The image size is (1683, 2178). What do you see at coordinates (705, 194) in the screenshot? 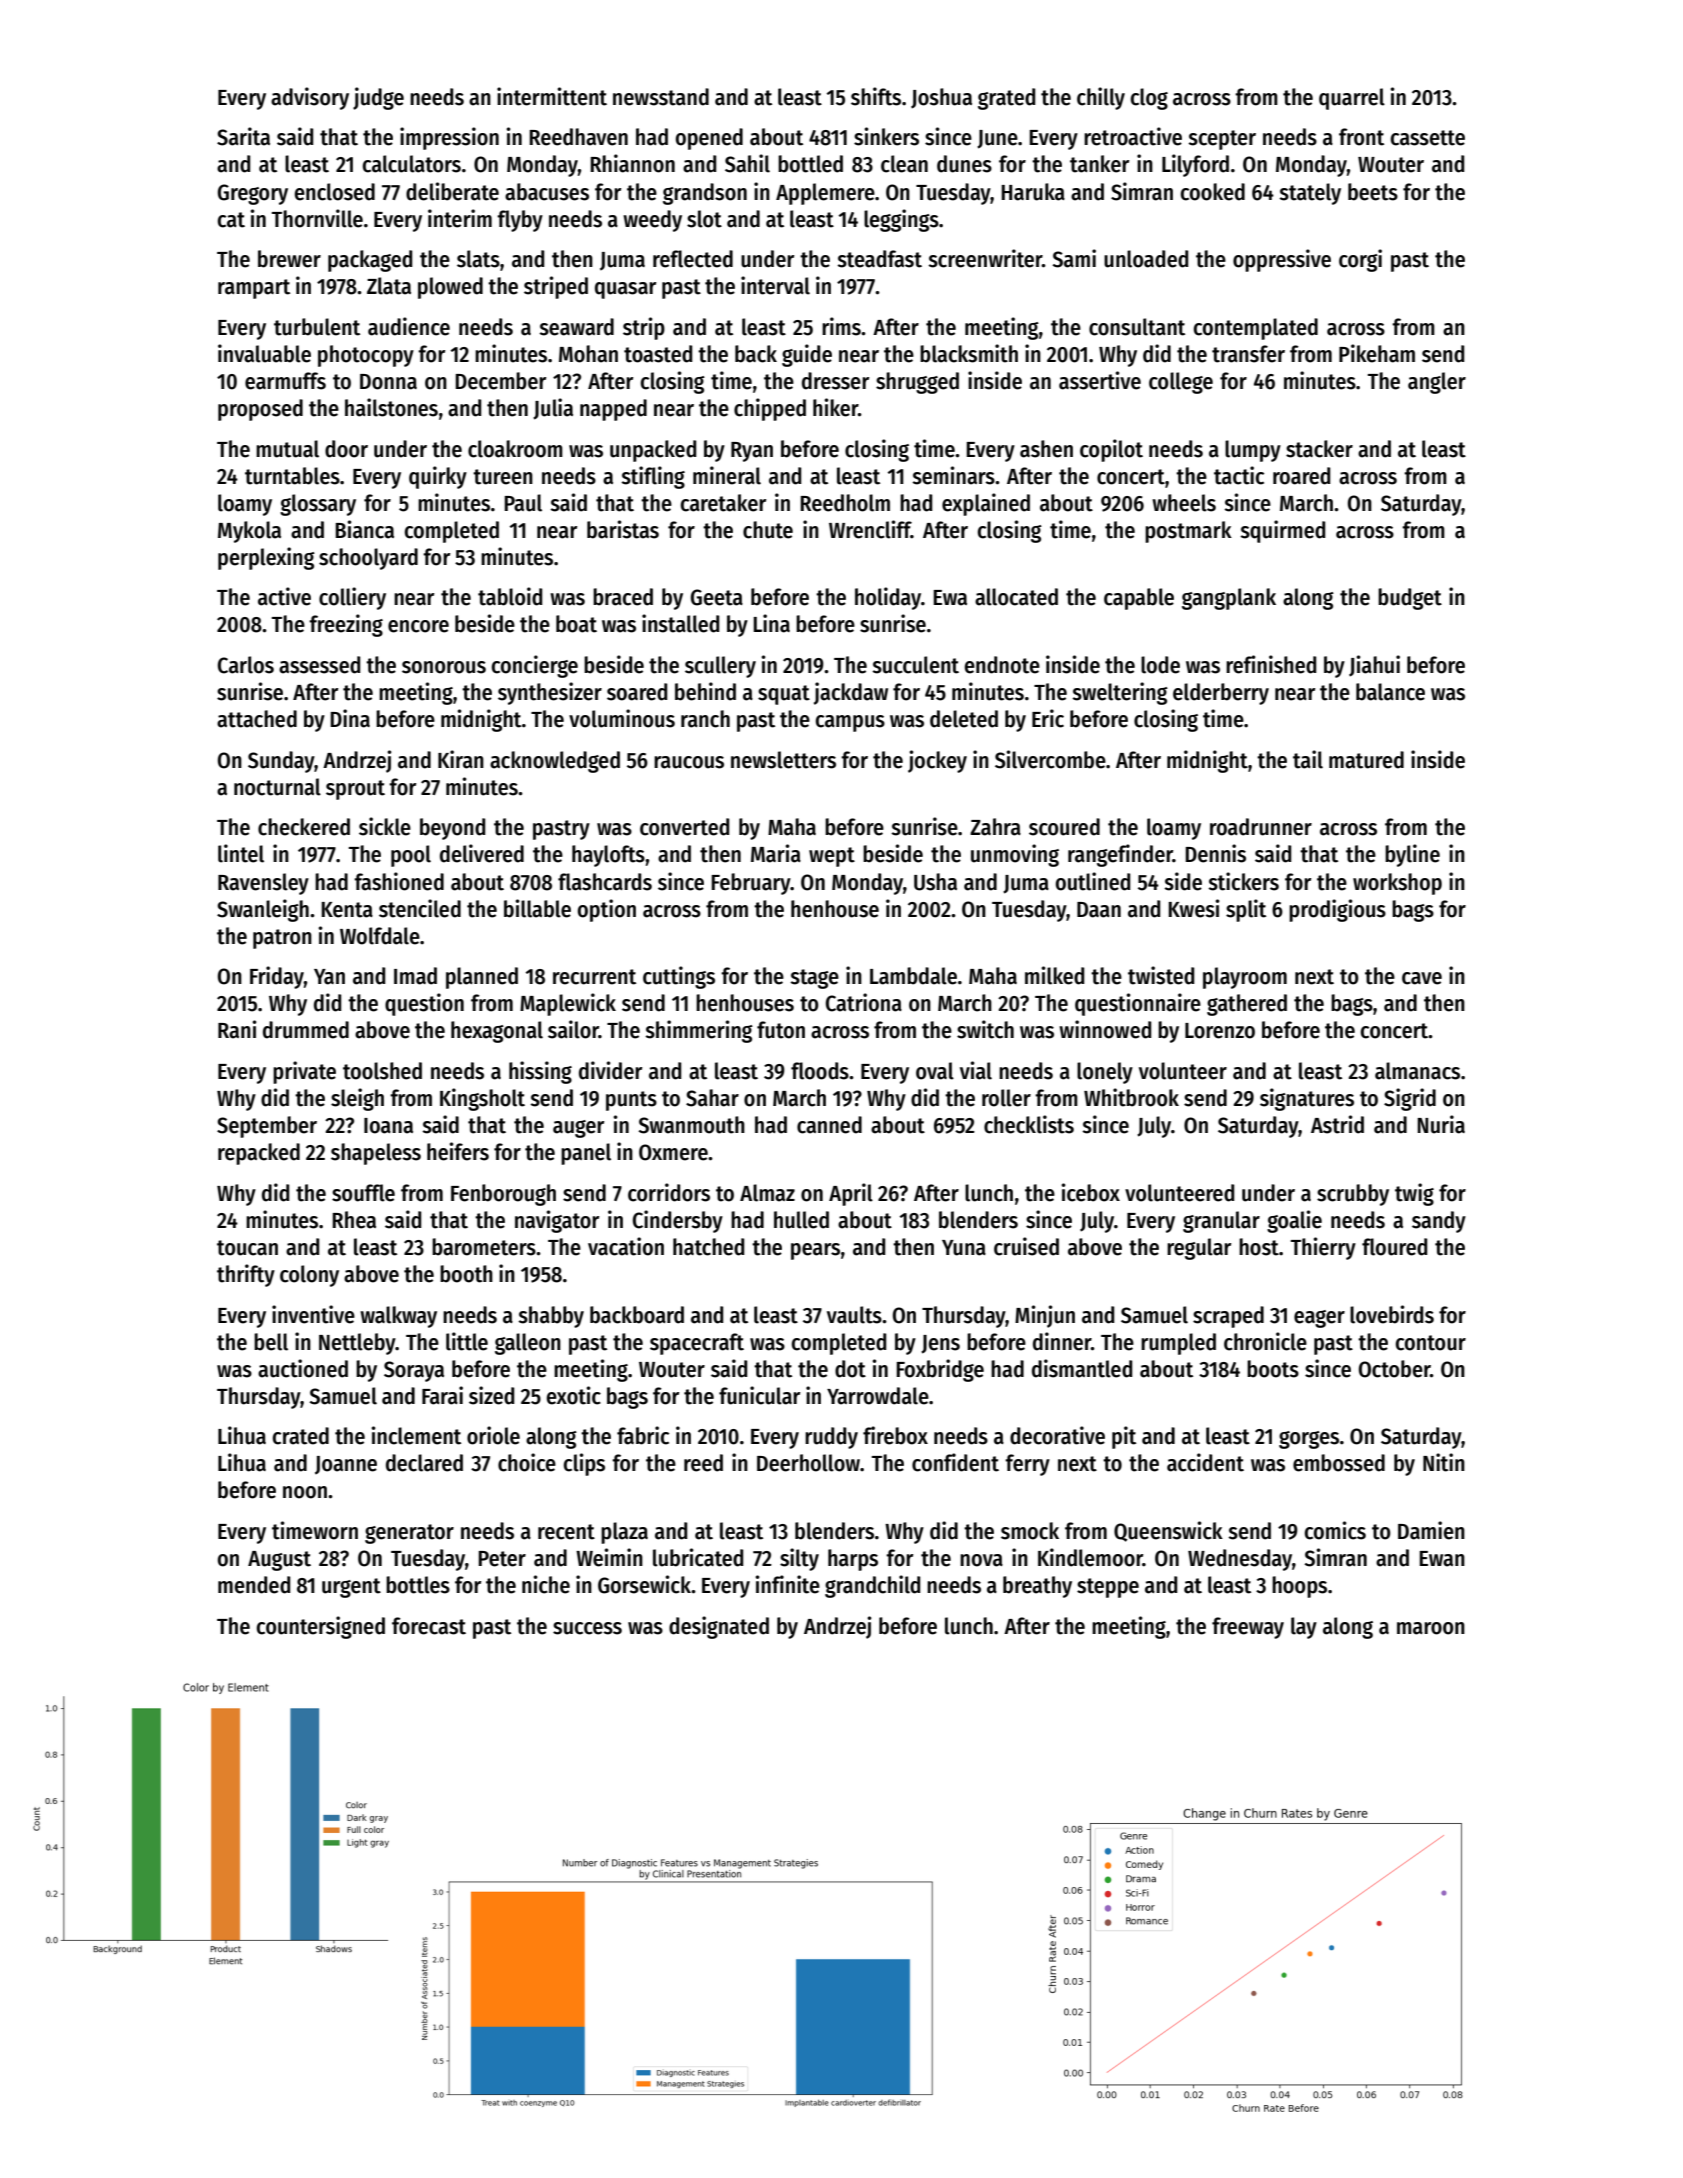
I see `grandson` at bounding box center [705, 194].
